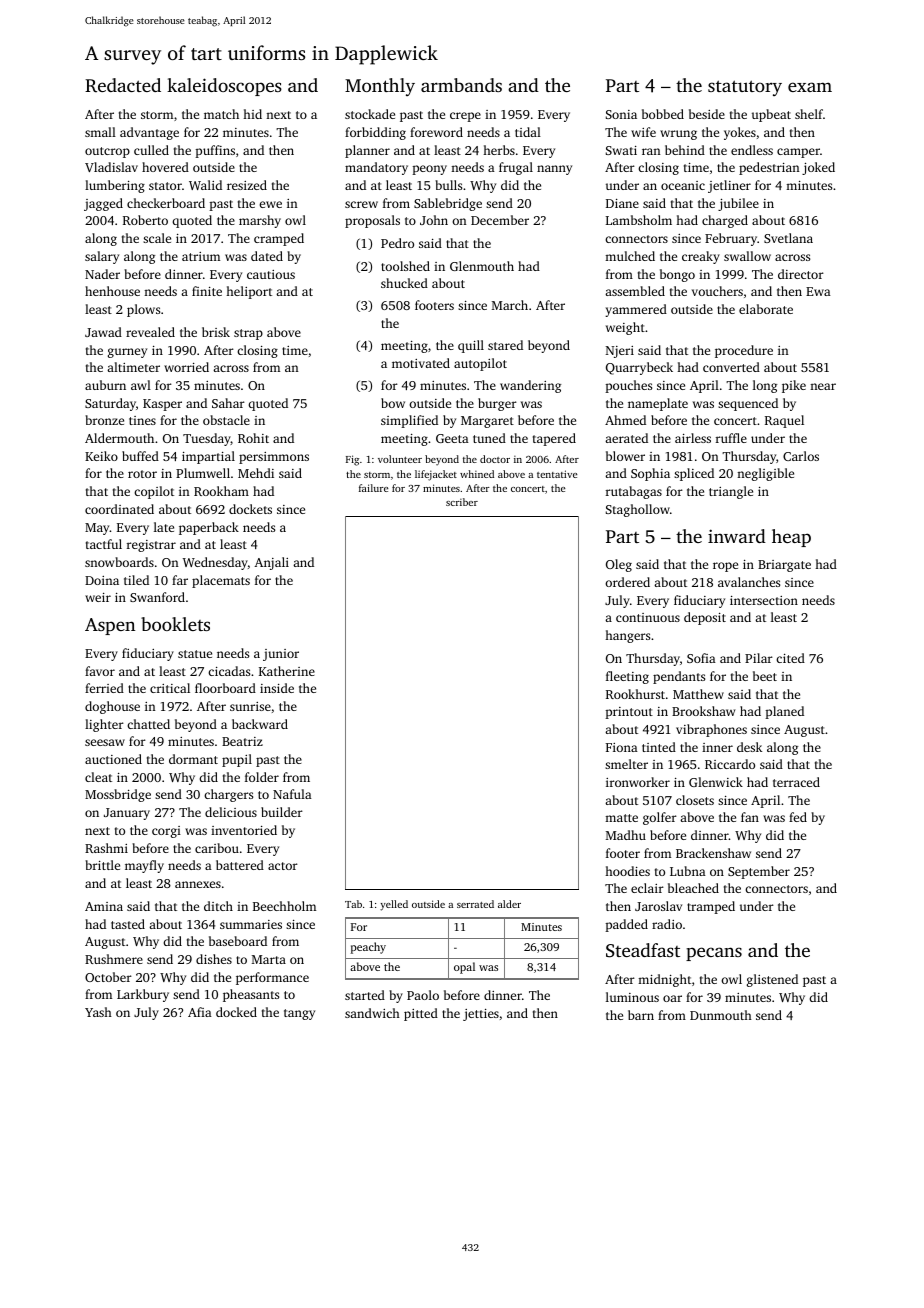  I want to click on scriber, so click(462, 502).
